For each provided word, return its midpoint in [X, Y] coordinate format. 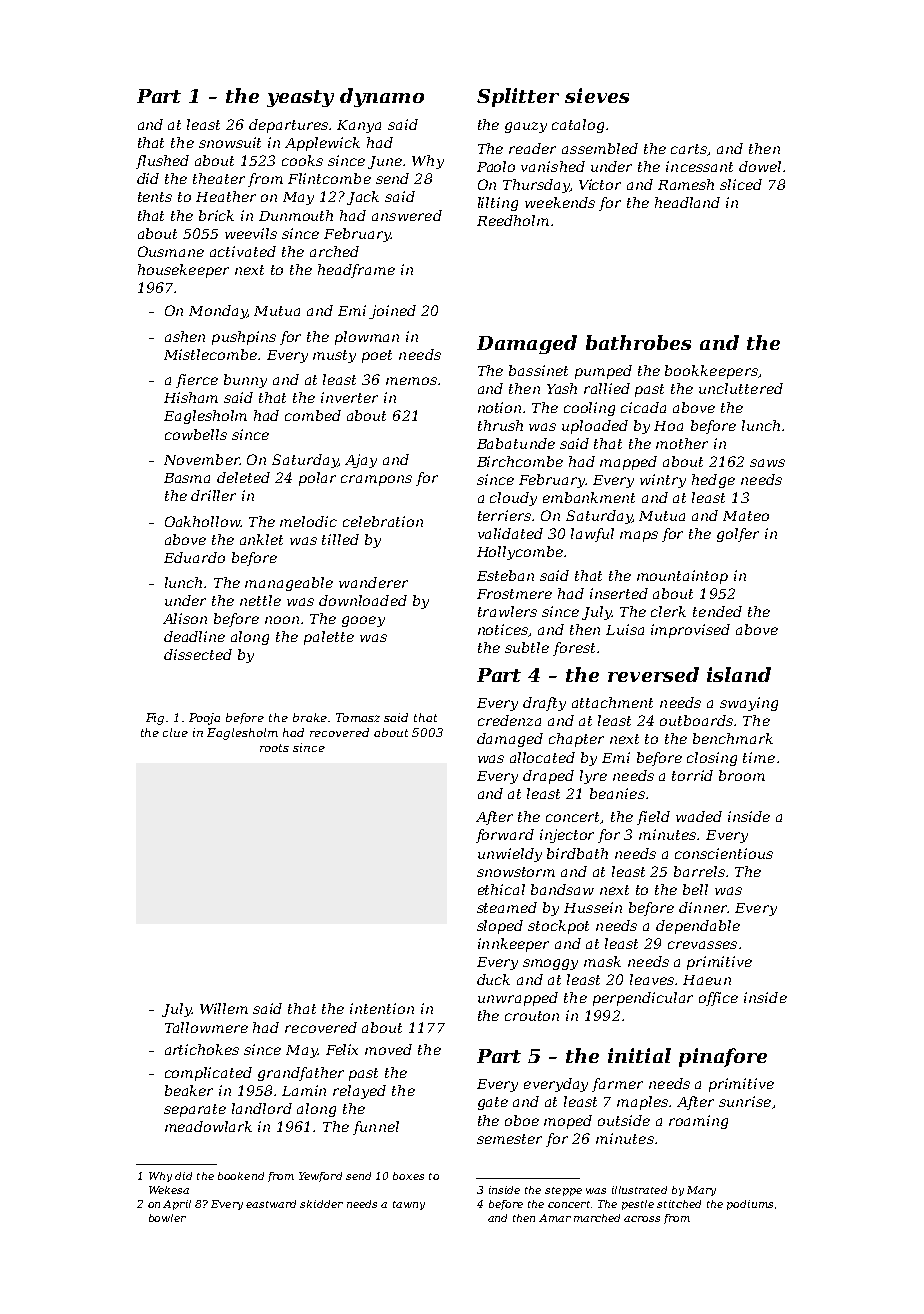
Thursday [536, 186]
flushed [162, 162]
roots [274, 748]
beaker [189, 1090]
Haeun [707, 980]
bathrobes [638, 342]
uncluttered [741, 388]
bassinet [538, 370]
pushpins [244, 338]
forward [505, 836]
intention [382, 1008]
